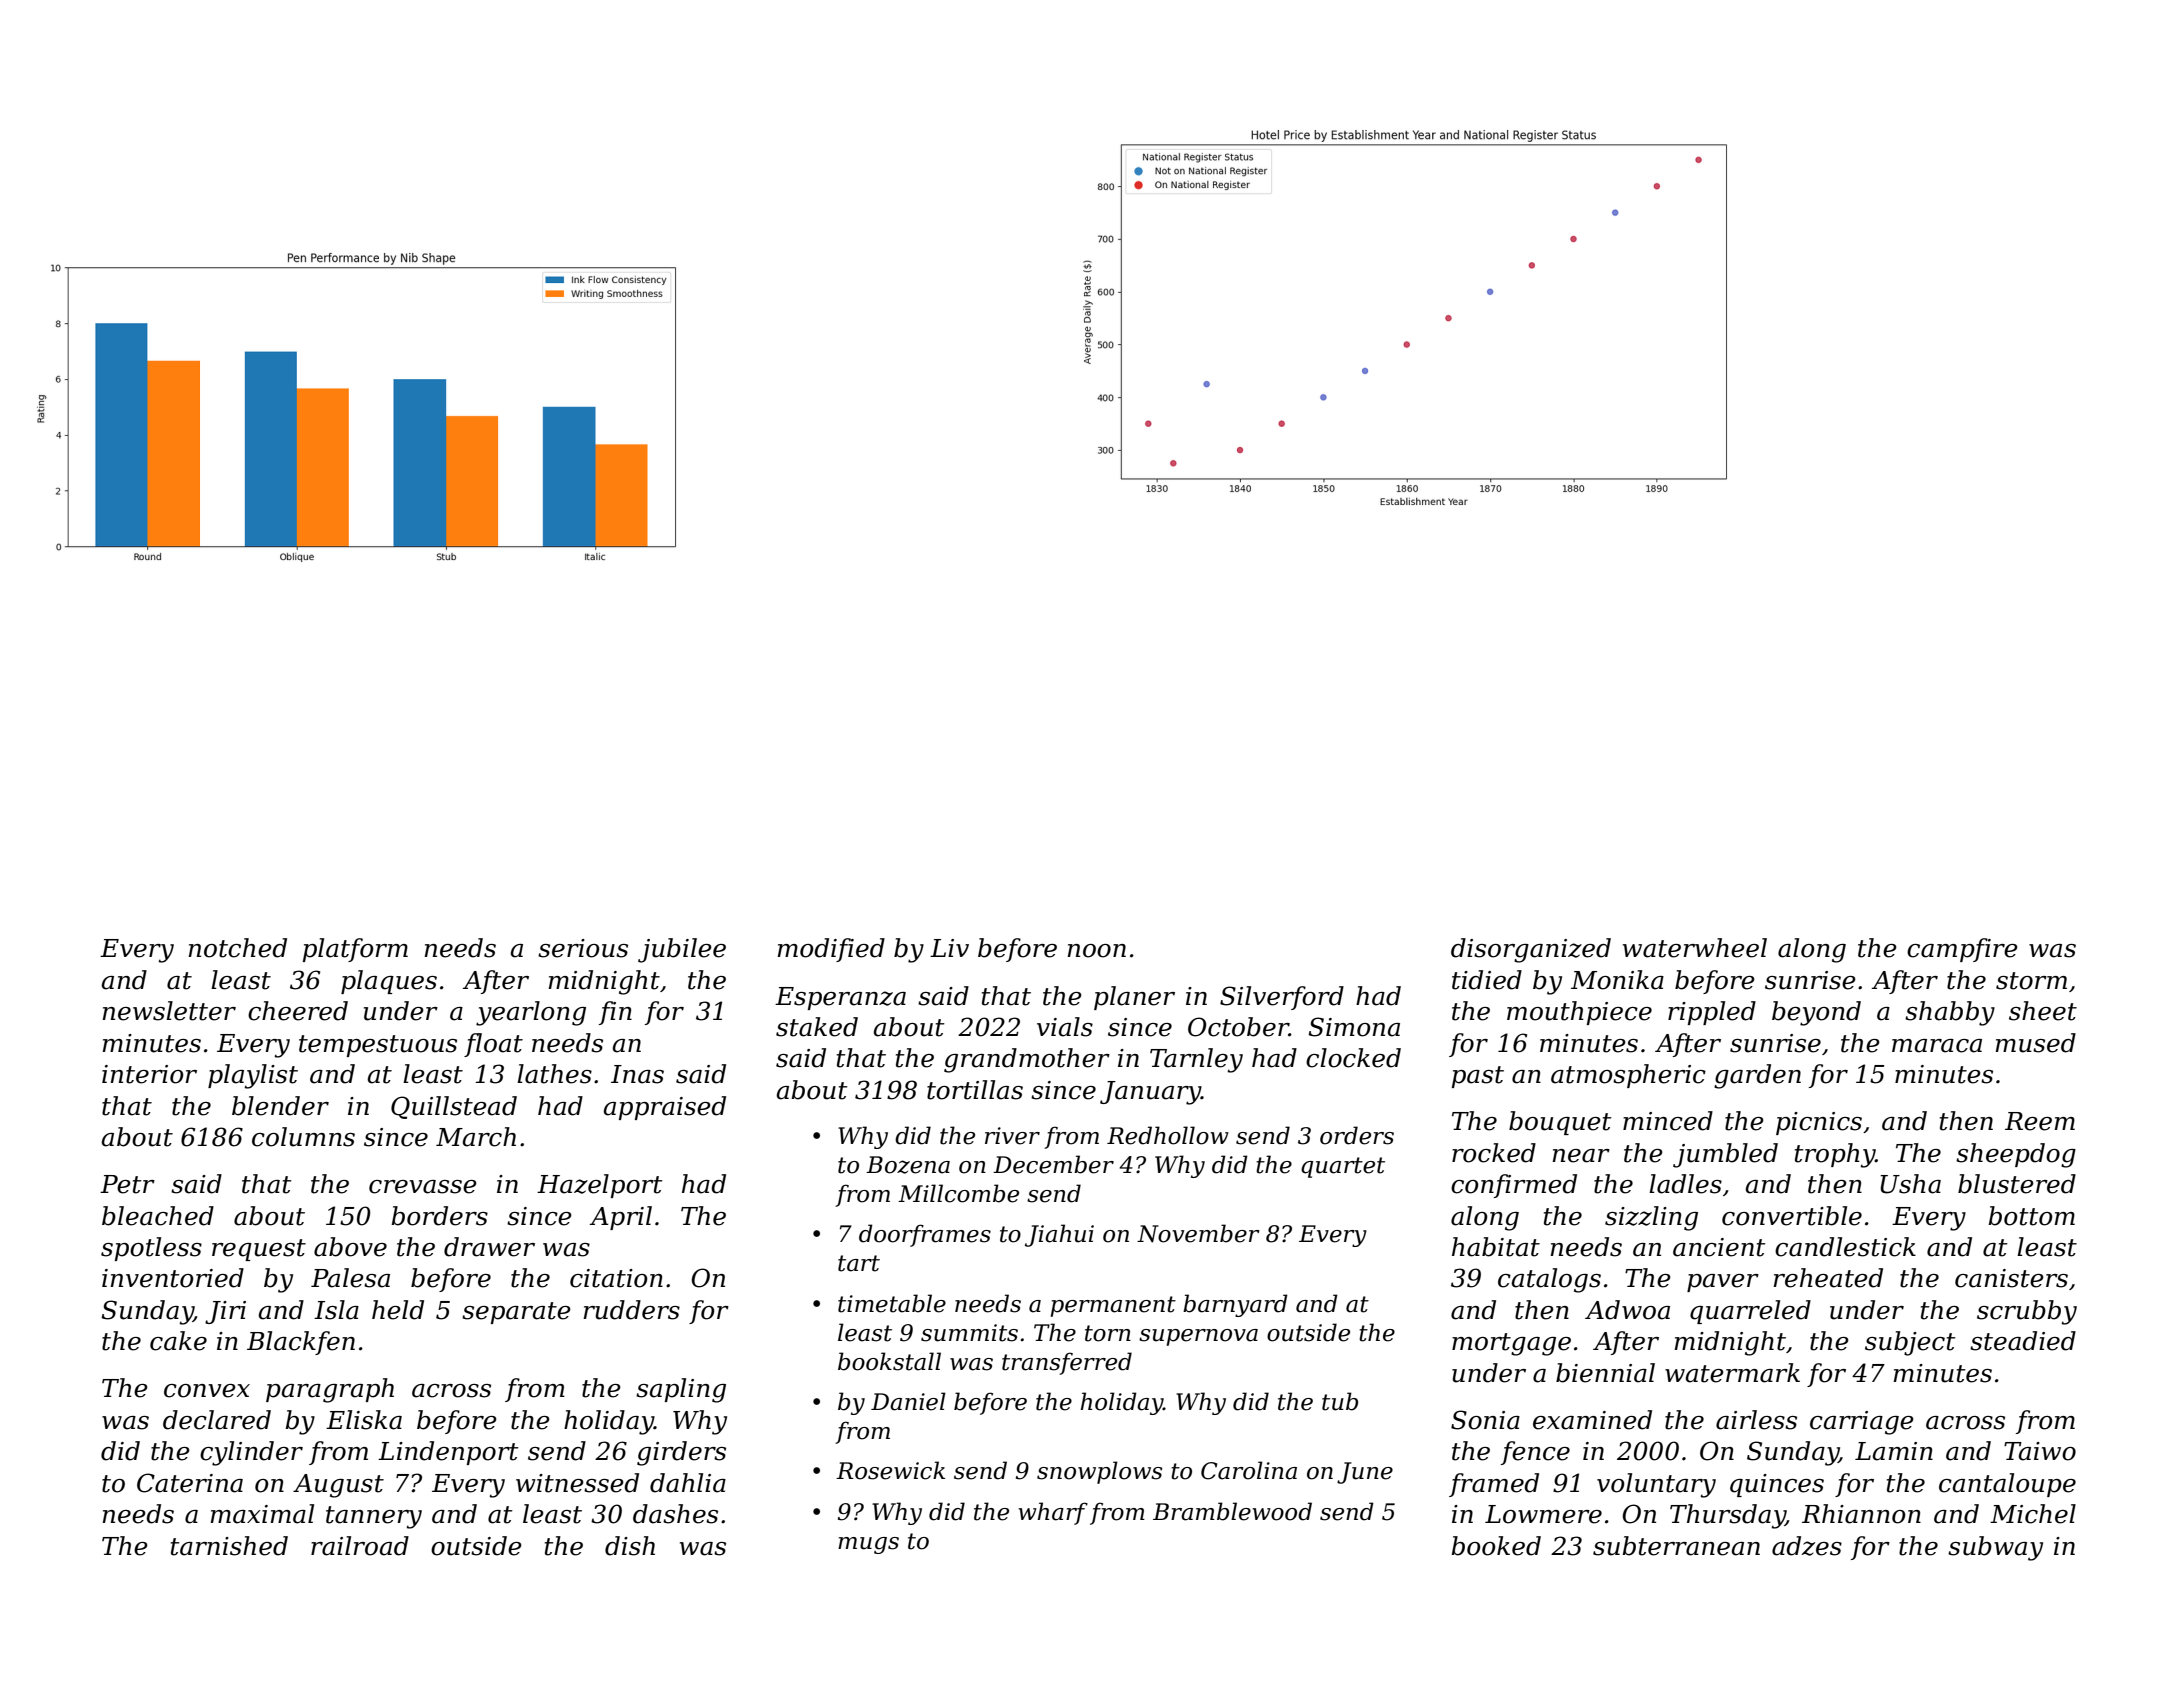 The image size is (2178, 1683). I want to click on noon, so click(1096, 951).
